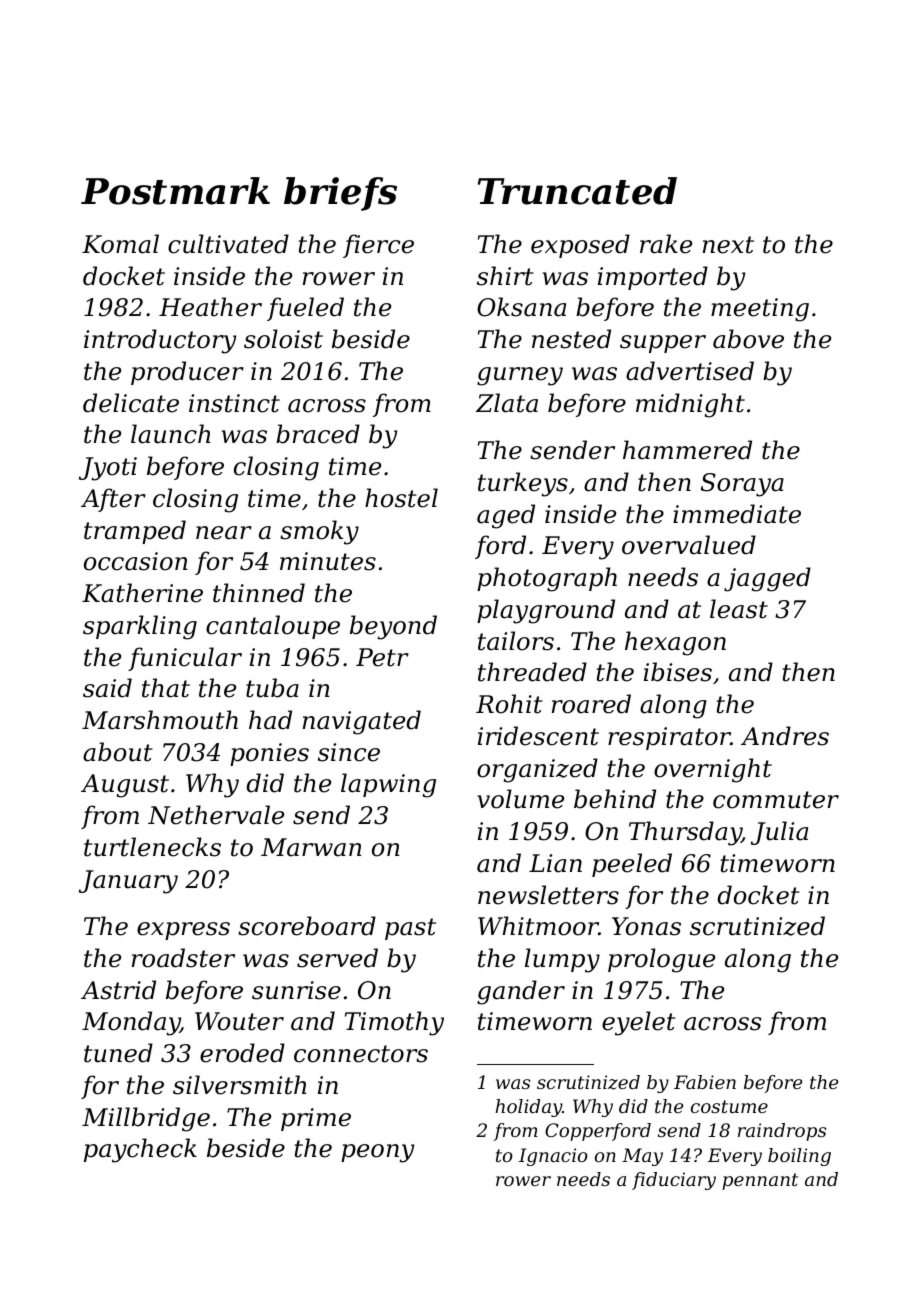  I want to click on supper, so click(663, 344).
